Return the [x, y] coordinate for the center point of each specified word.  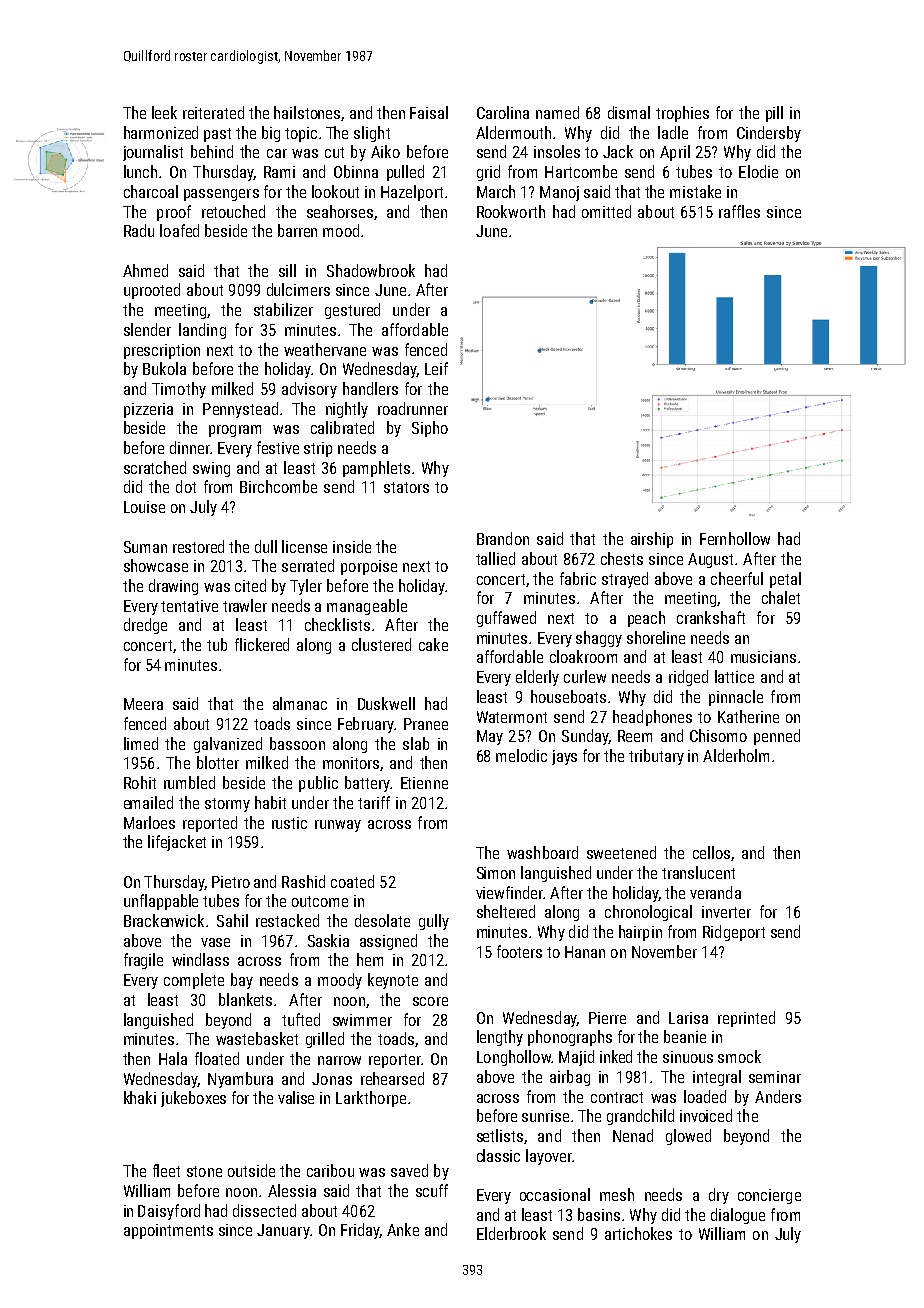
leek [164, 112]
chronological [648, 913]
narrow [339, 1060]
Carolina [503, 112]
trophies [682, 114]
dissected [264, 1210]
